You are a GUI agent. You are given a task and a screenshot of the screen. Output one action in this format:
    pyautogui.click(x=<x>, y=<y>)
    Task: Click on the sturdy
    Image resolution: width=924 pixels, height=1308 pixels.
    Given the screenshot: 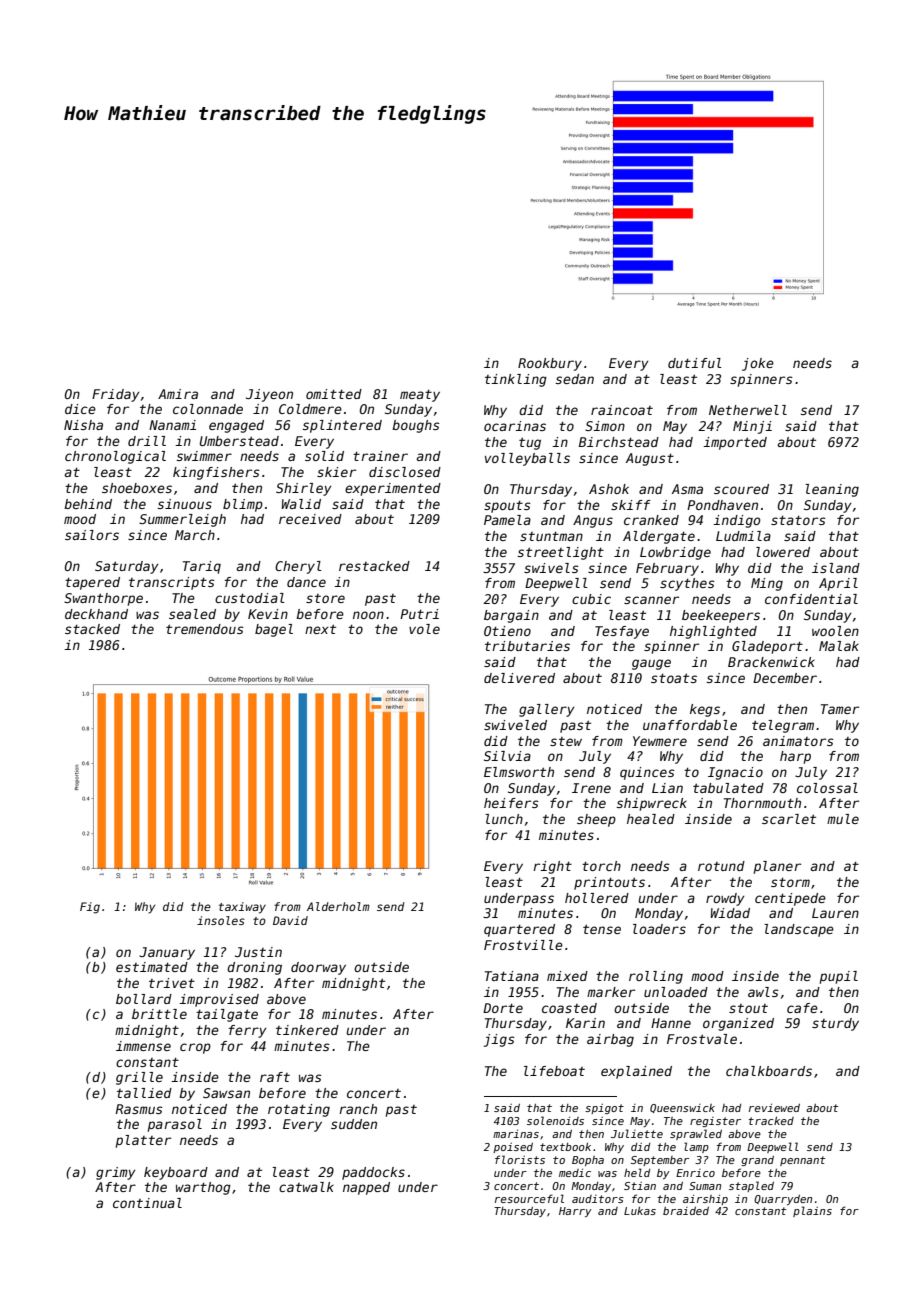 What is the action you would take?
    pyautogui.click(x=835, y=1024)
